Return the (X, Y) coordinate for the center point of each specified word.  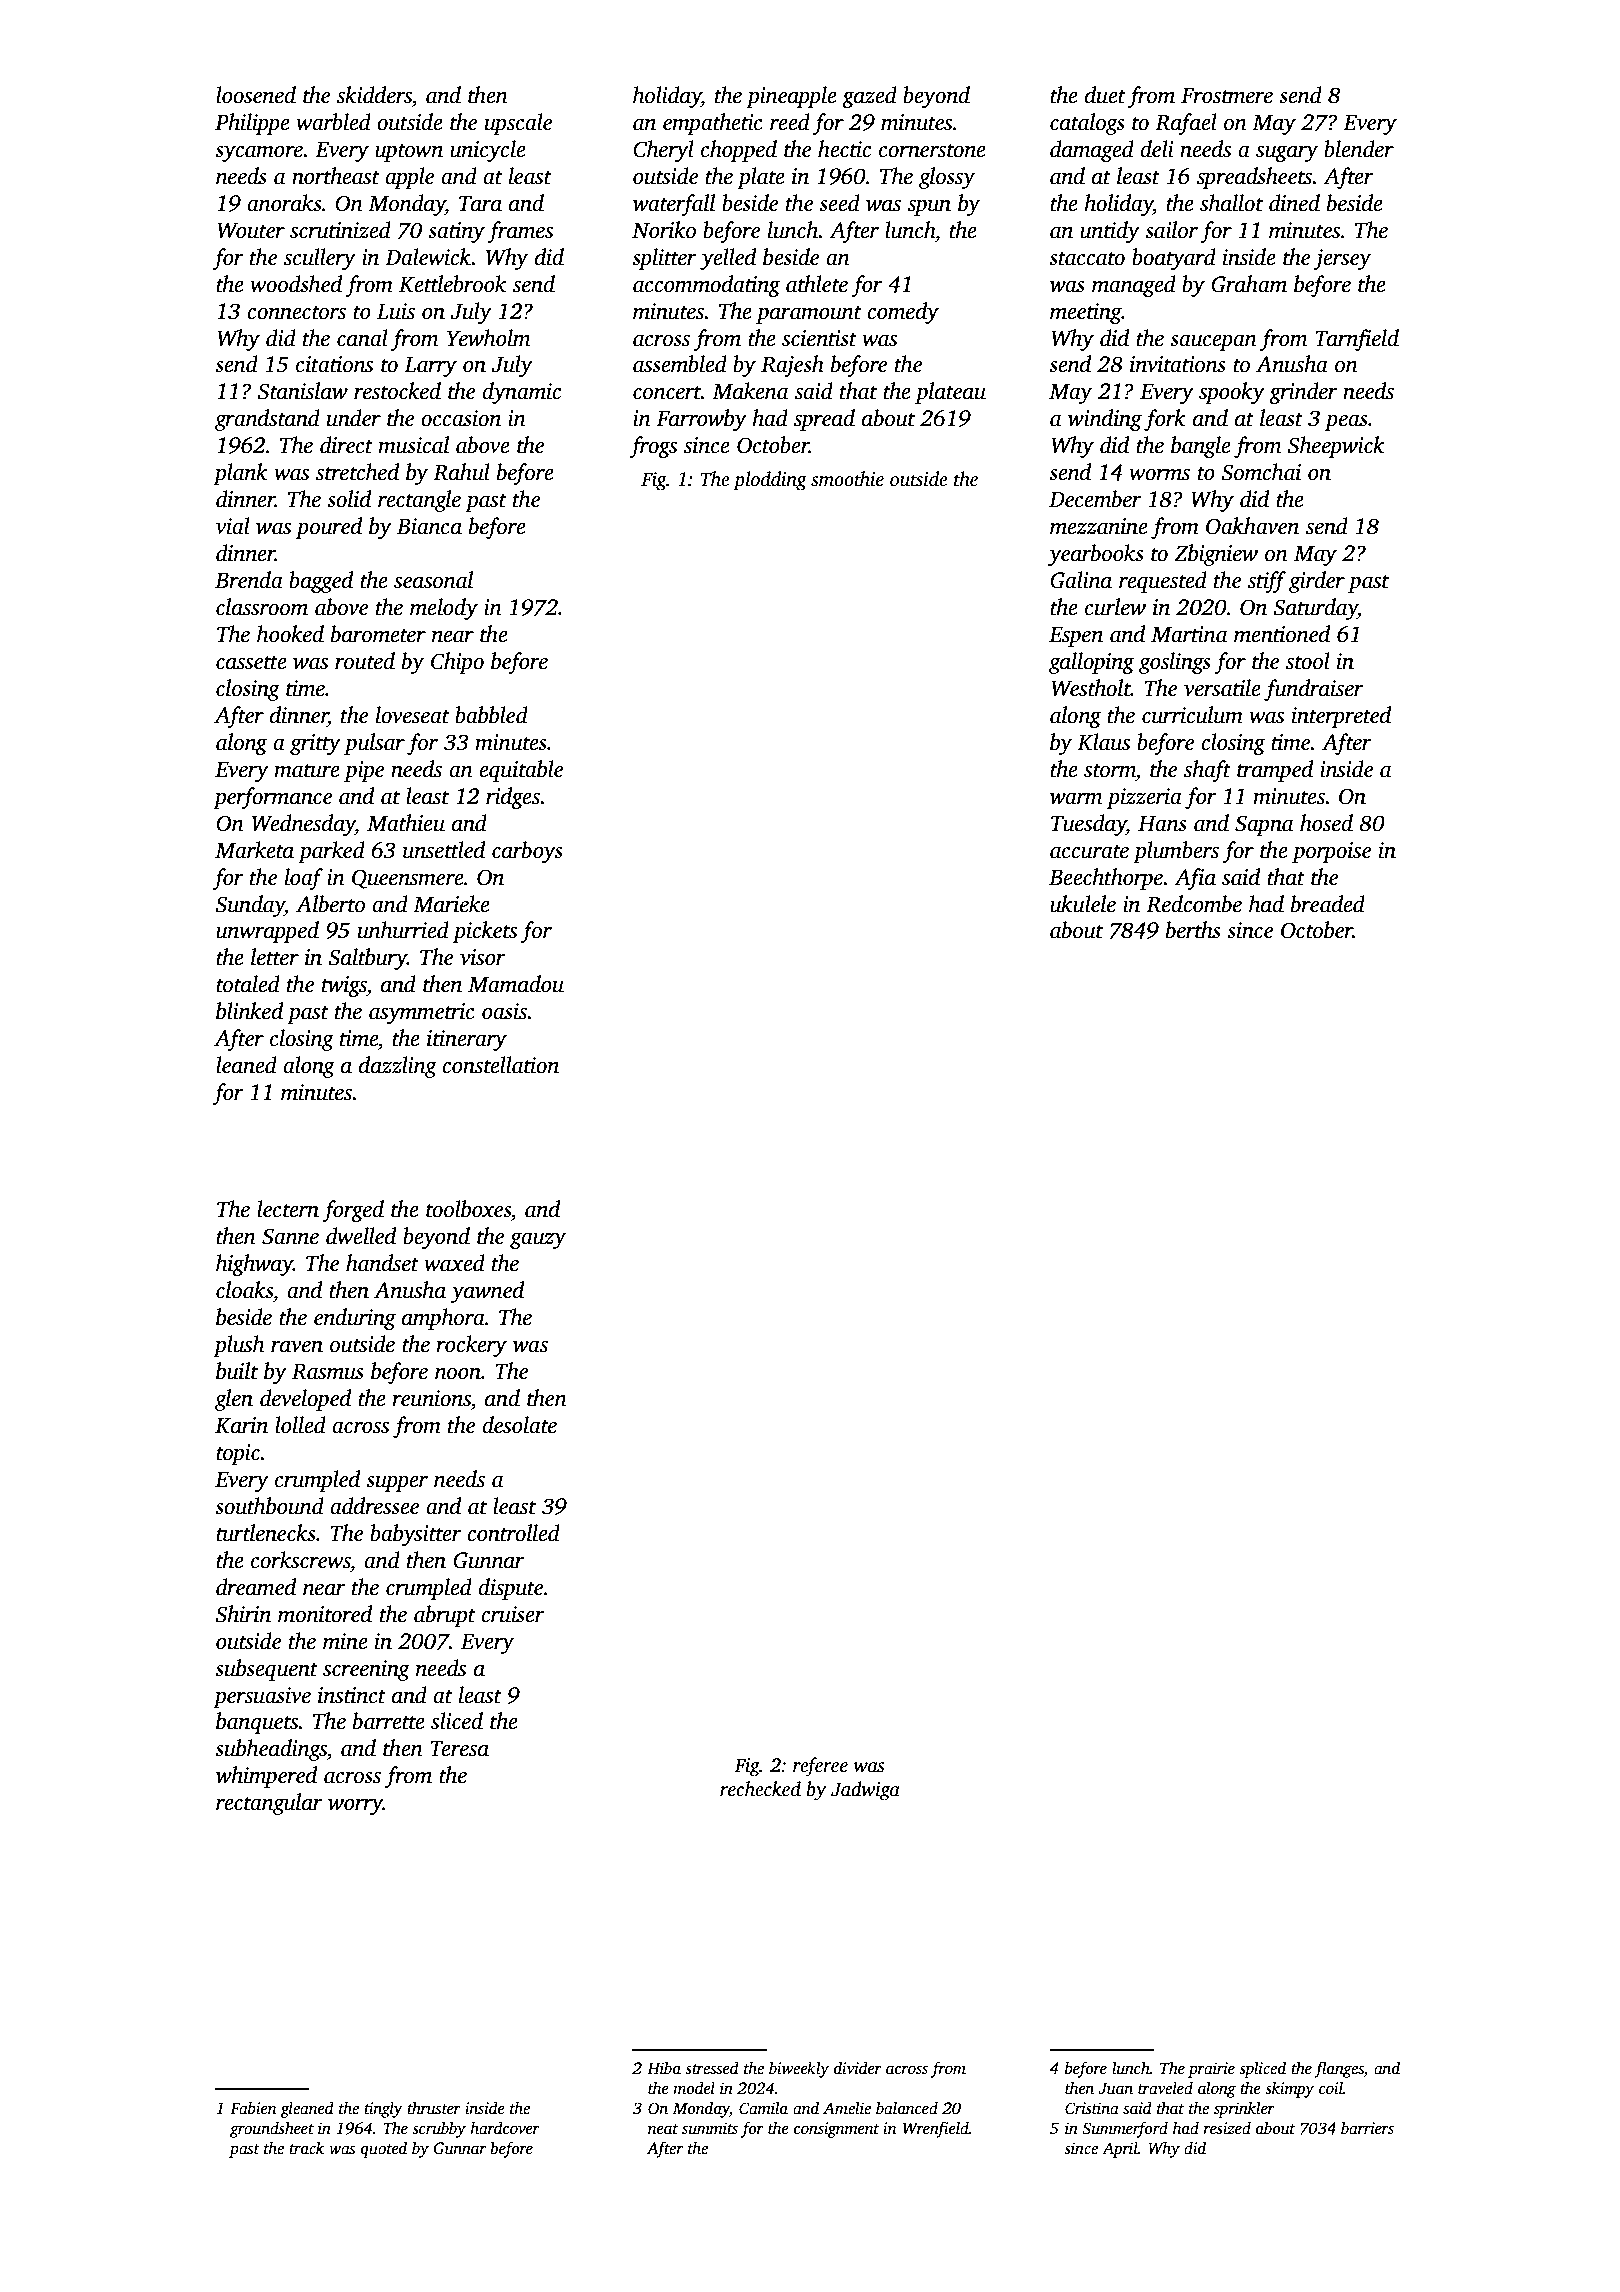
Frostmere (1227, 96)
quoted (384, 2149)
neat (663, 2129)
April (1120, 2149)
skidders (374, 95)
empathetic (713, 124)
